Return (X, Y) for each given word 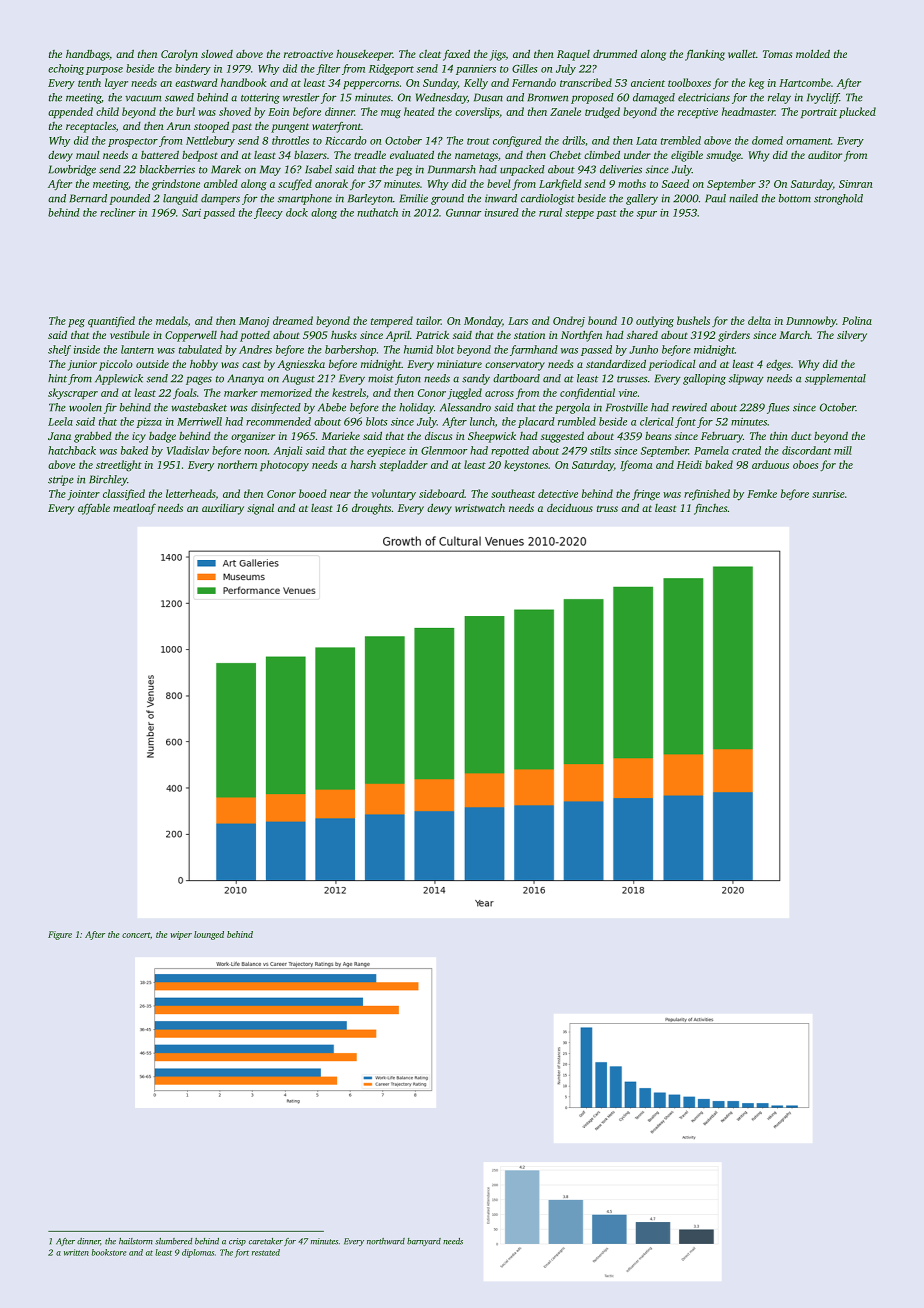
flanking (705, 55)
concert (136, 935)
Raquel (573, 55)
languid (180, 199)
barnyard (424, 1242)
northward (386, 1241)
